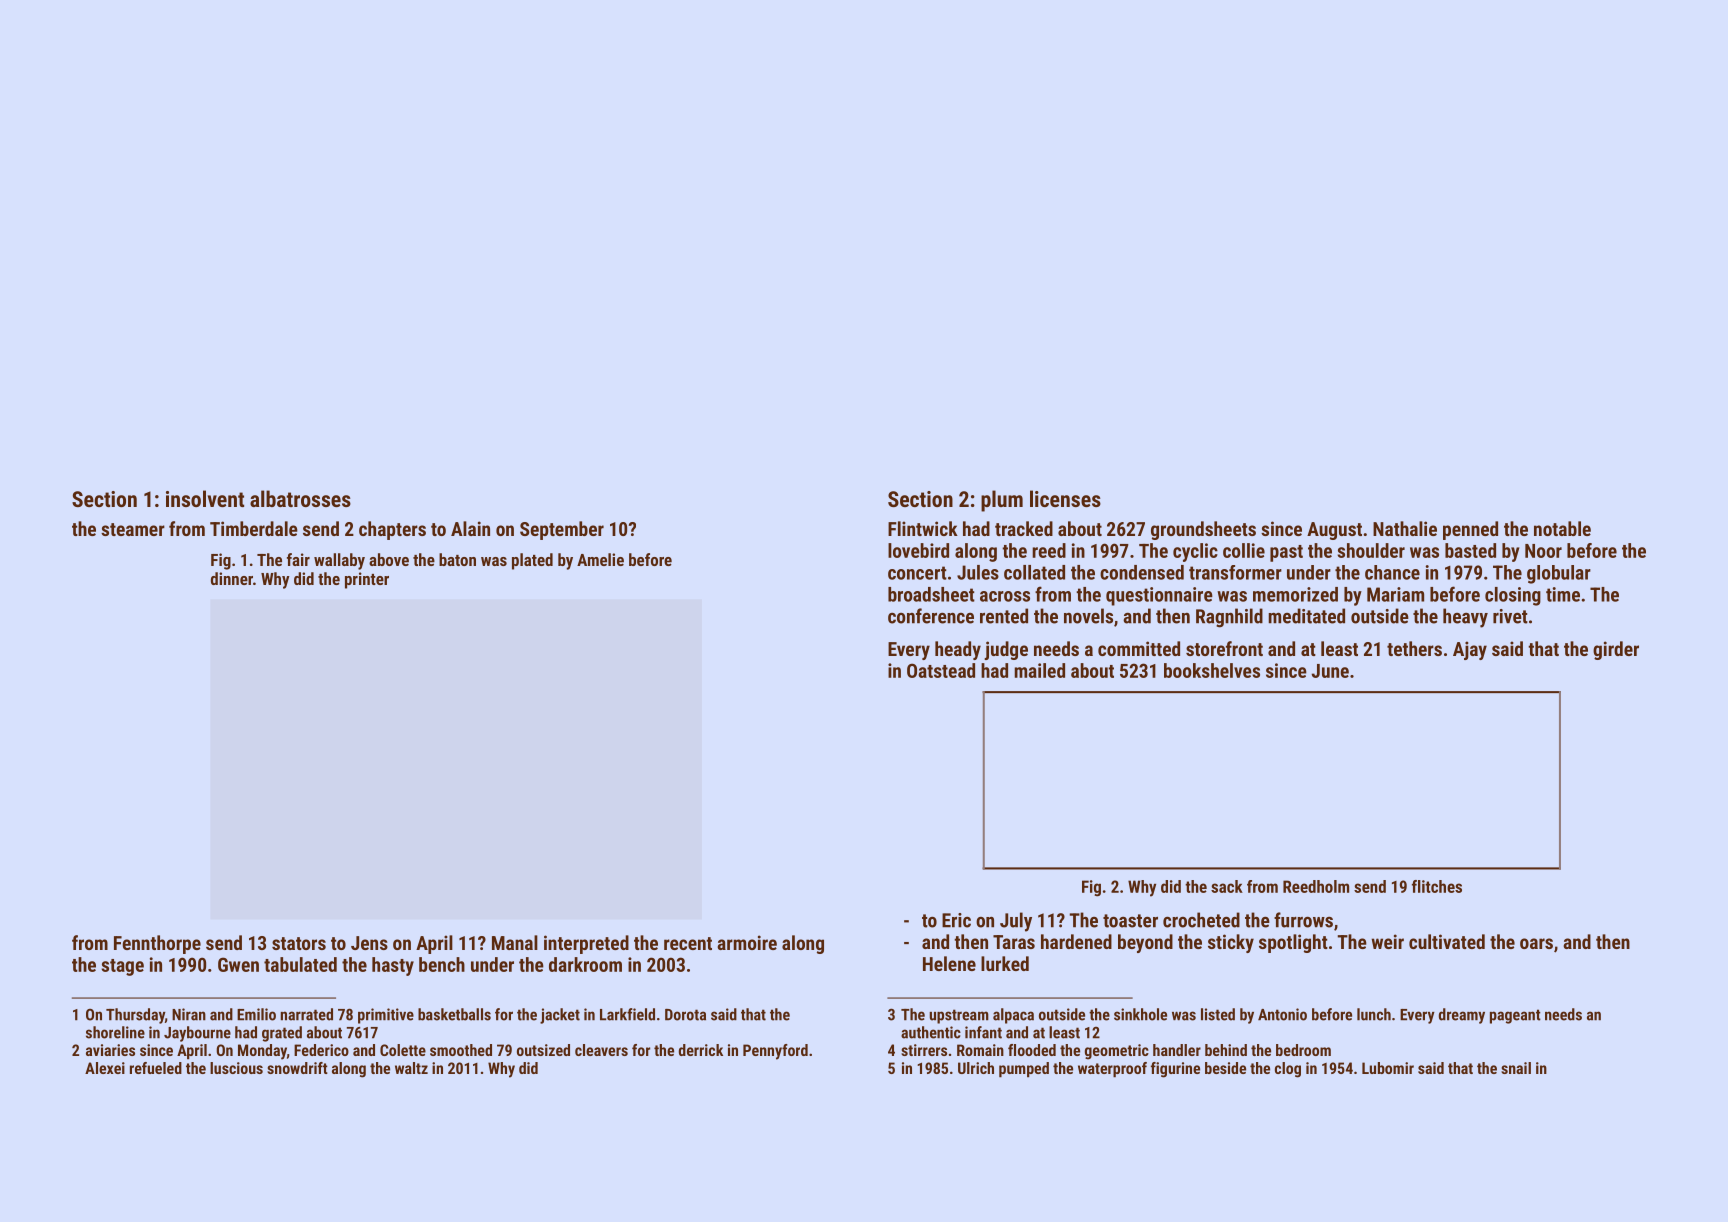  I want to click on Dorota, so click(685, 1015).
